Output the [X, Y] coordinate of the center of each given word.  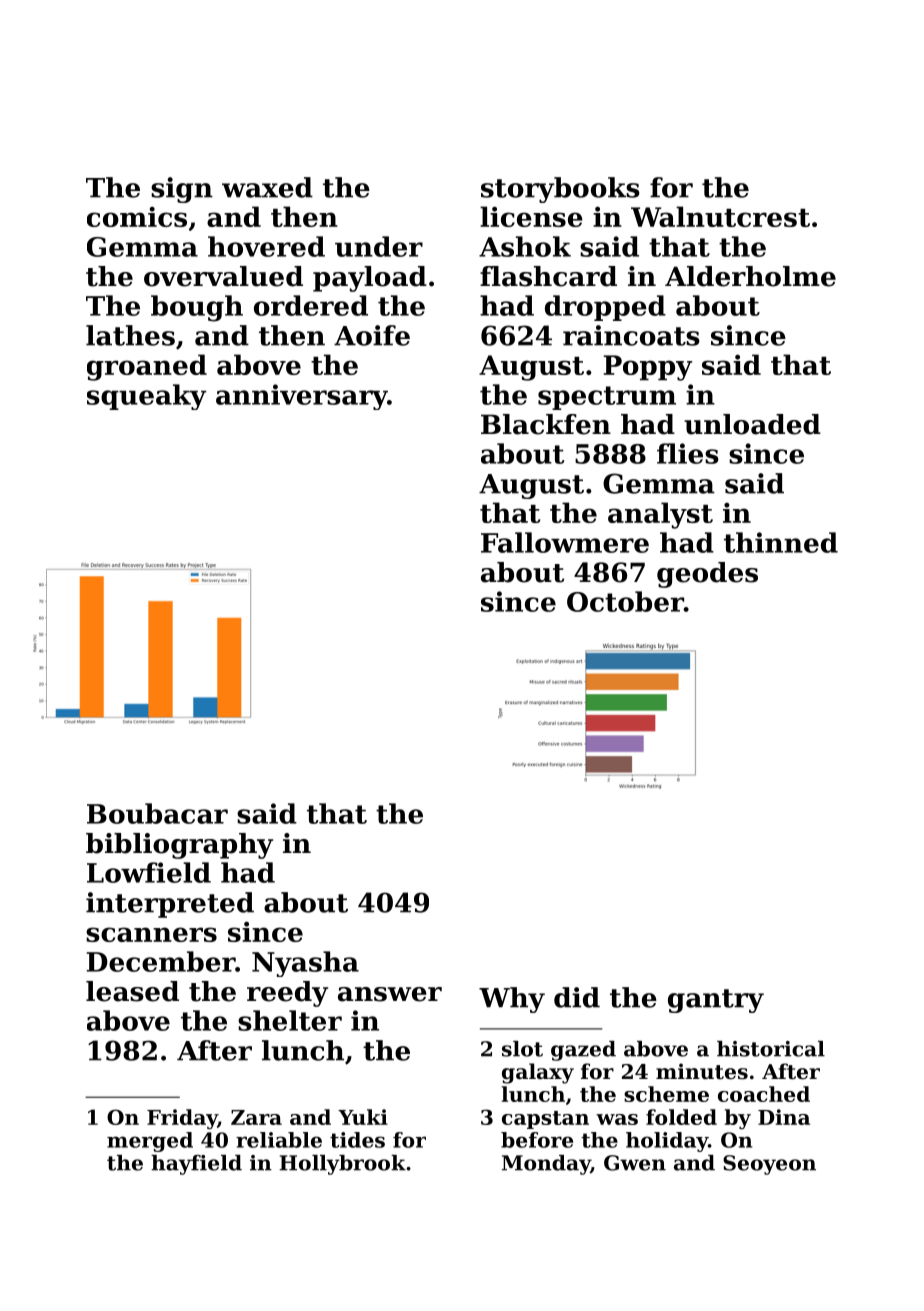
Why [512, 1000]
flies [688, 453]
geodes [707, 575]
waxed [267, 187]
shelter [290, 1020]
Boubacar [157, 813]
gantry [716, 1001]
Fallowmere [565, 542]
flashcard [548, 276]
